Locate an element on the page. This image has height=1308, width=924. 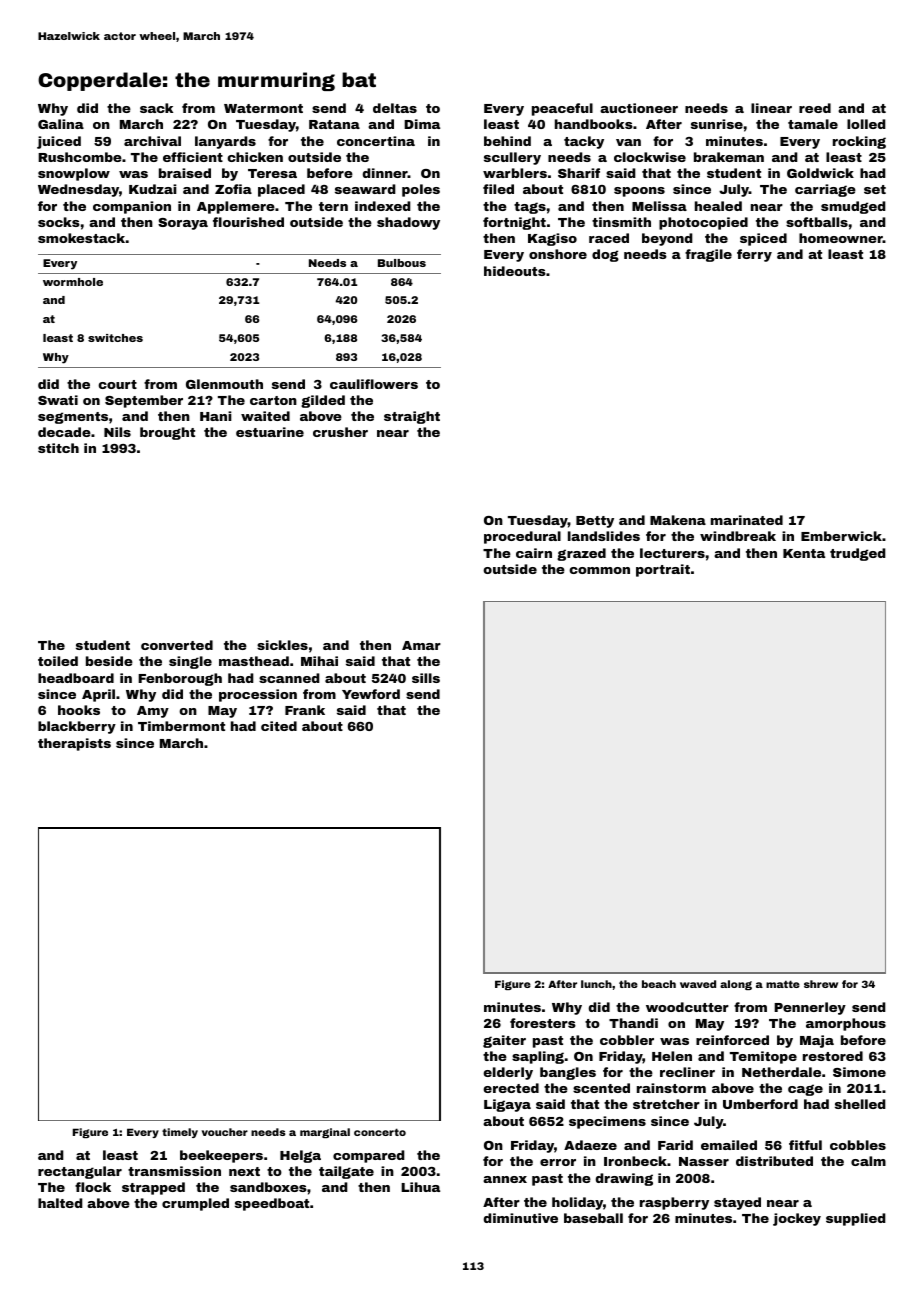
flourished is located at coordinates (248, 222).
